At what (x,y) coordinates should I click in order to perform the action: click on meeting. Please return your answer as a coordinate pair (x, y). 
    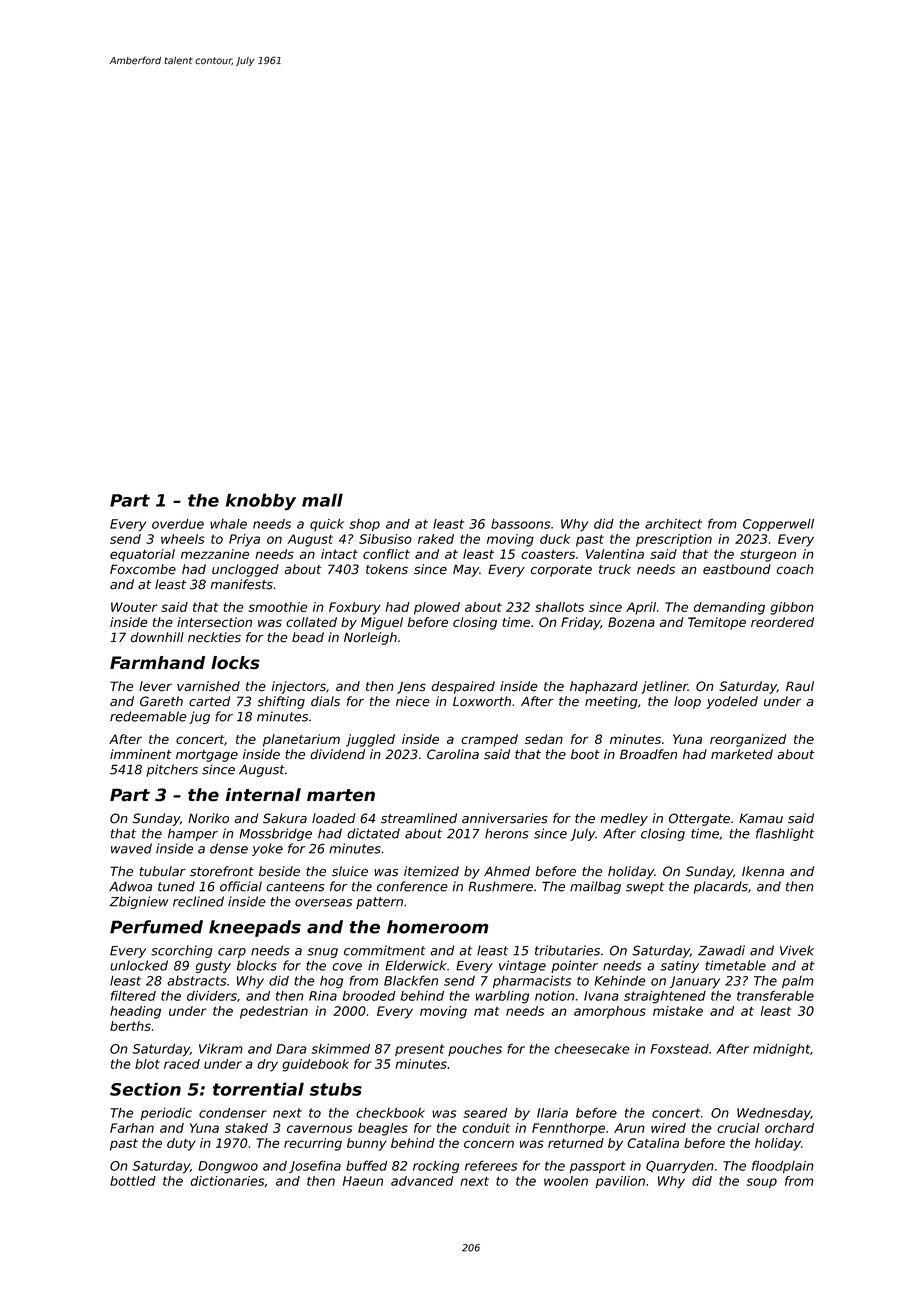
    Looking at the image, I should click on (611, 702).
